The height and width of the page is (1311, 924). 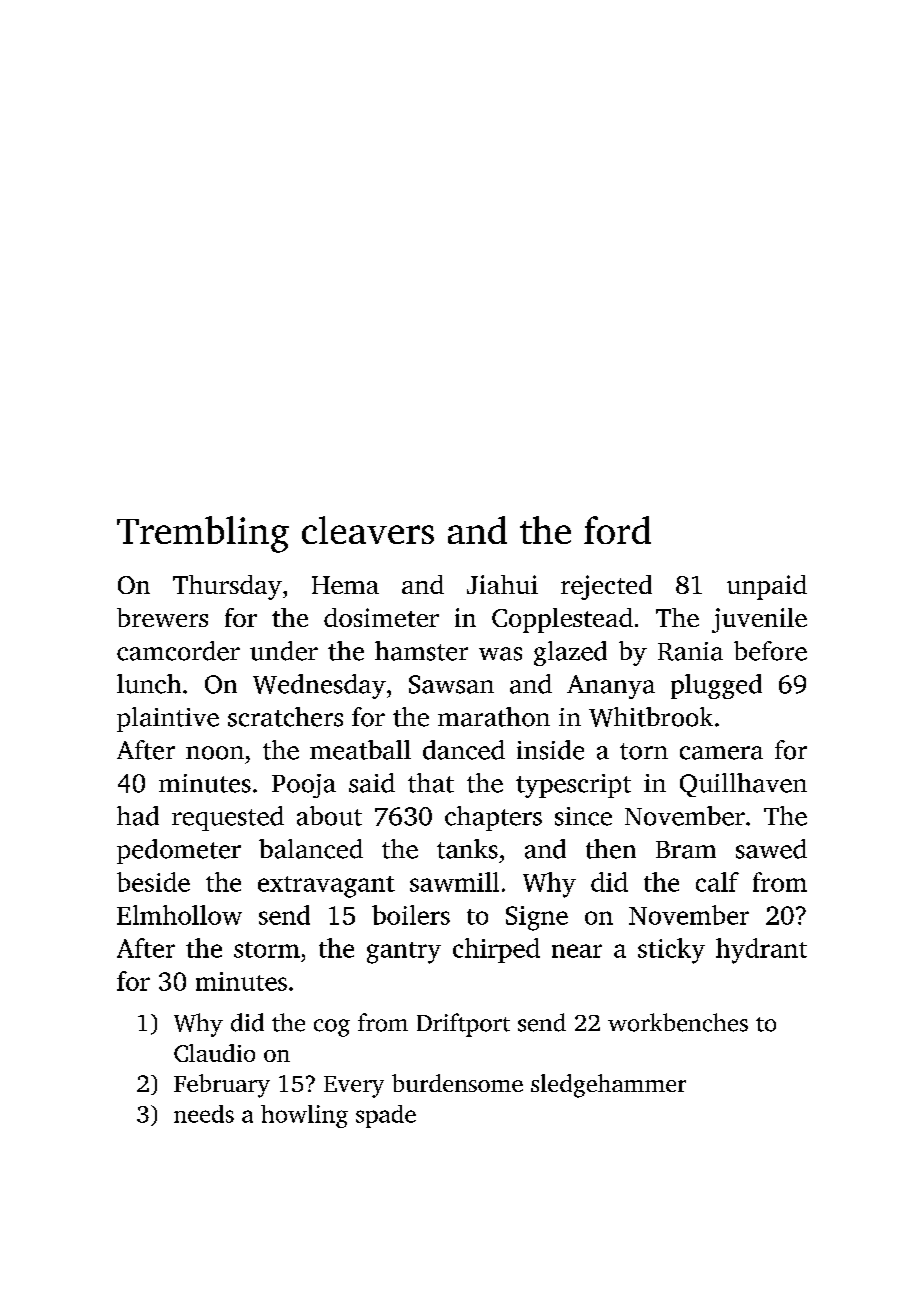 I want to click on sledgehammer, so click(x=608, y=1086).
